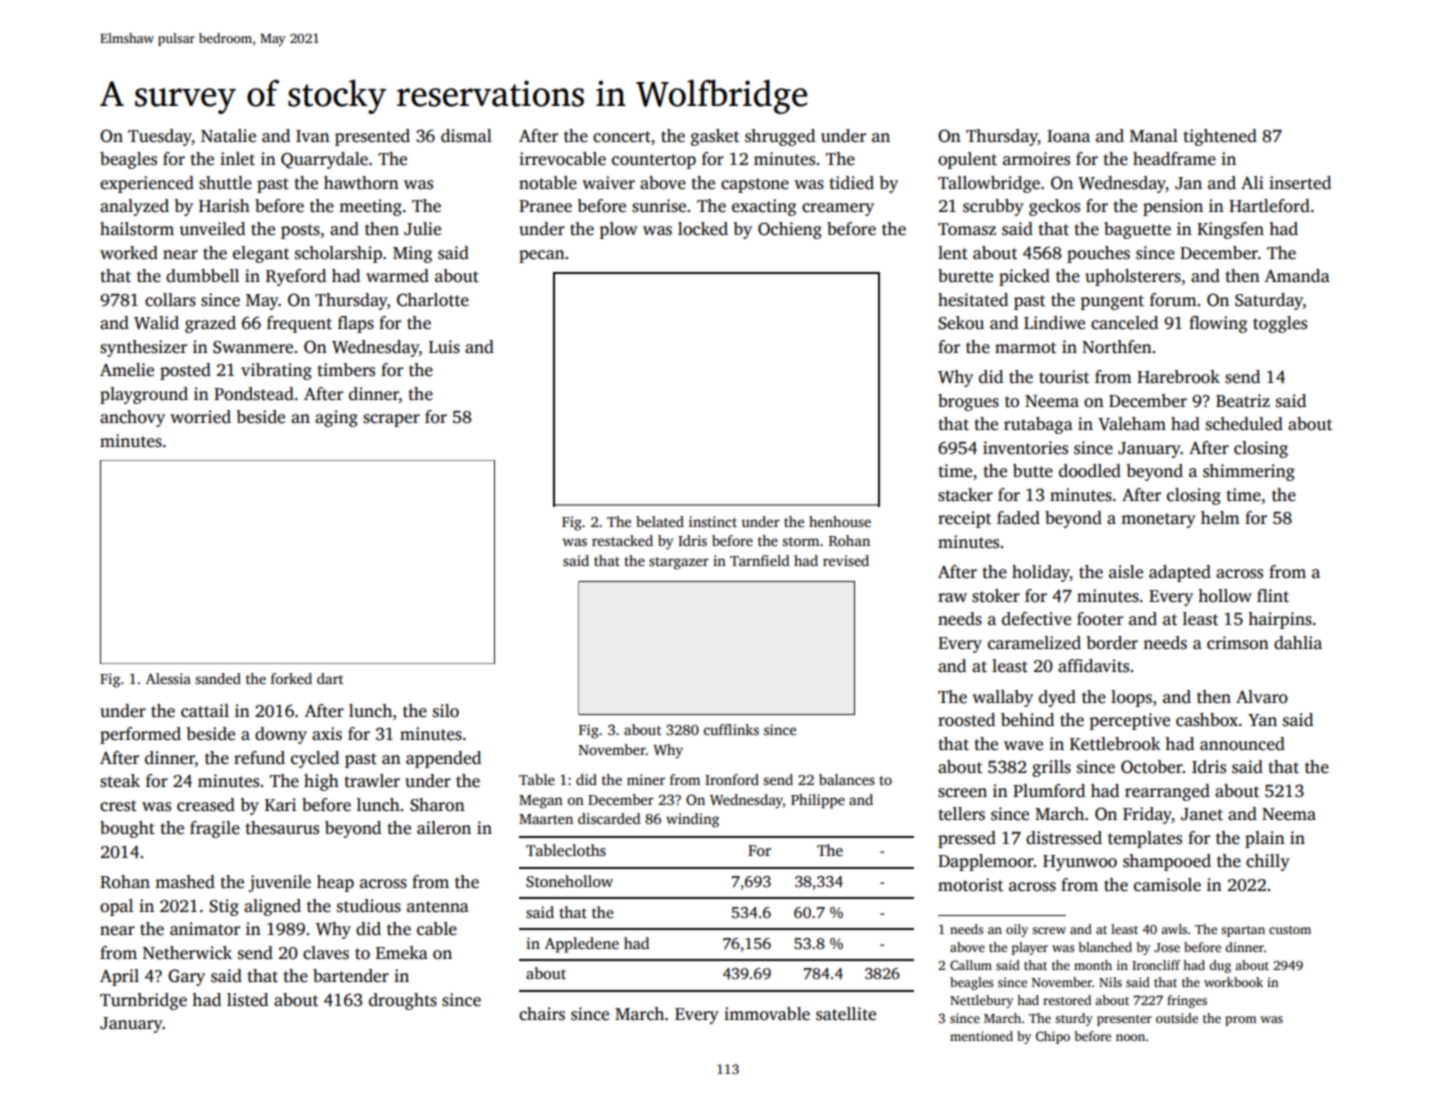 The width and height of the screenshot is (1433, 1108). Describe the element at coordinates (444, 347) in the screenshot. I see `Luis` at that location.
